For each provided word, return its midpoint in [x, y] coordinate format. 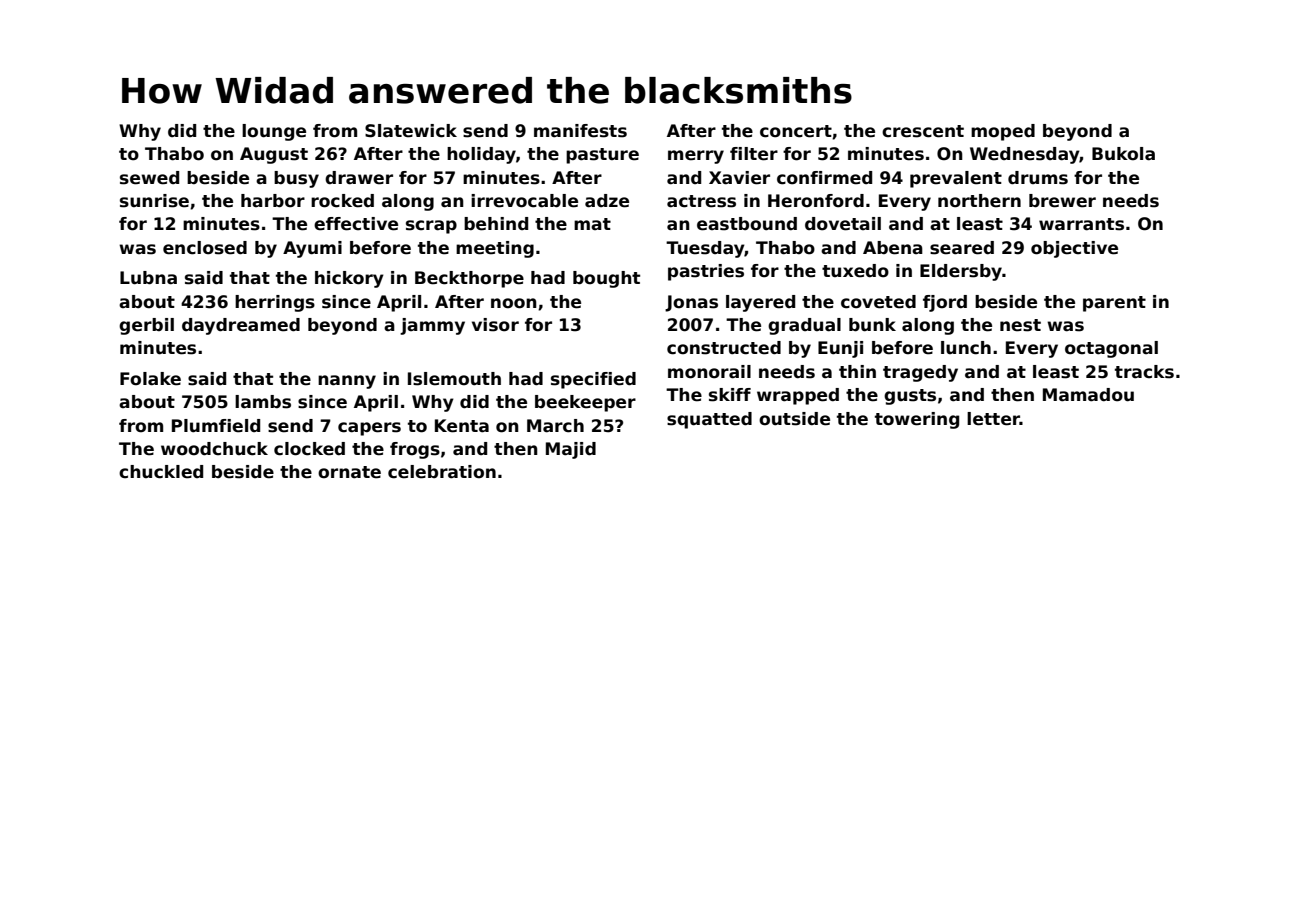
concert [796, 131]
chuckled [161, 472]
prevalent [956, 179]
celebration [442, 472]
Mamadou [1088, 395]
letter [993, 419]
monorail [709, 372]
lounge [274, 132]
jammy [432, 326]
